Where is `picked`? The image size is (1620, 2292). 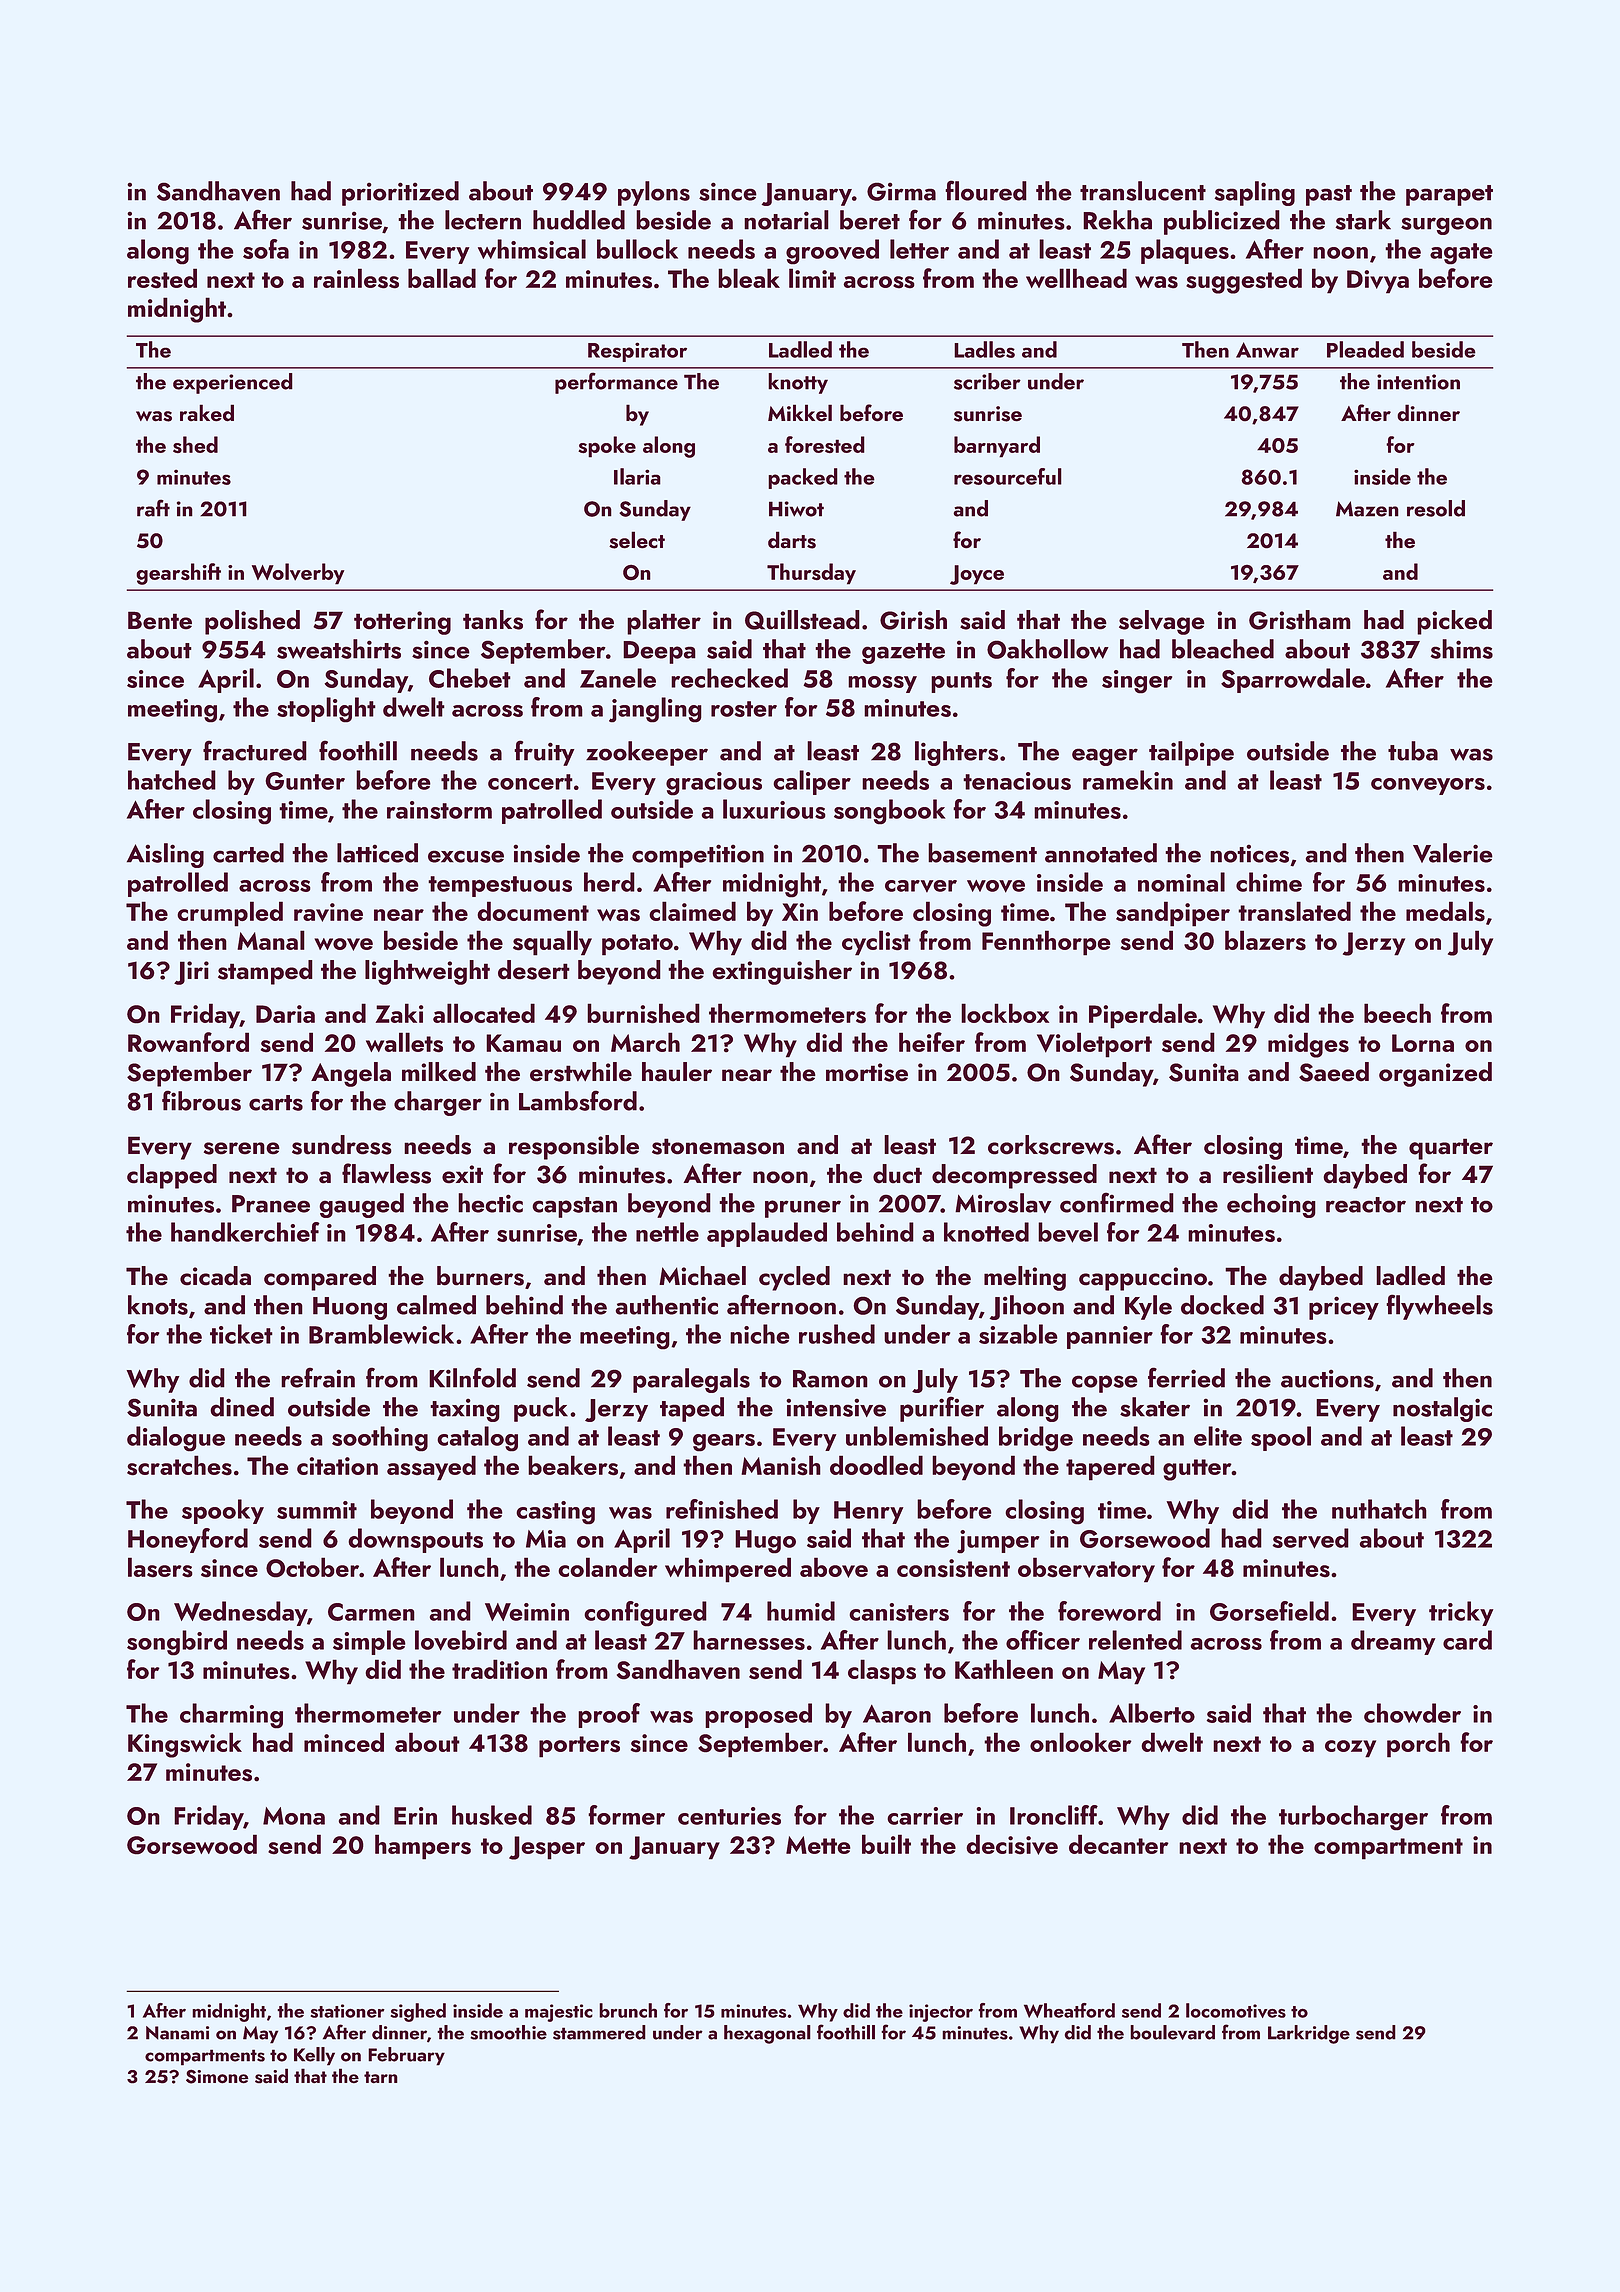
picked is located at coordinates (1454, 622).
